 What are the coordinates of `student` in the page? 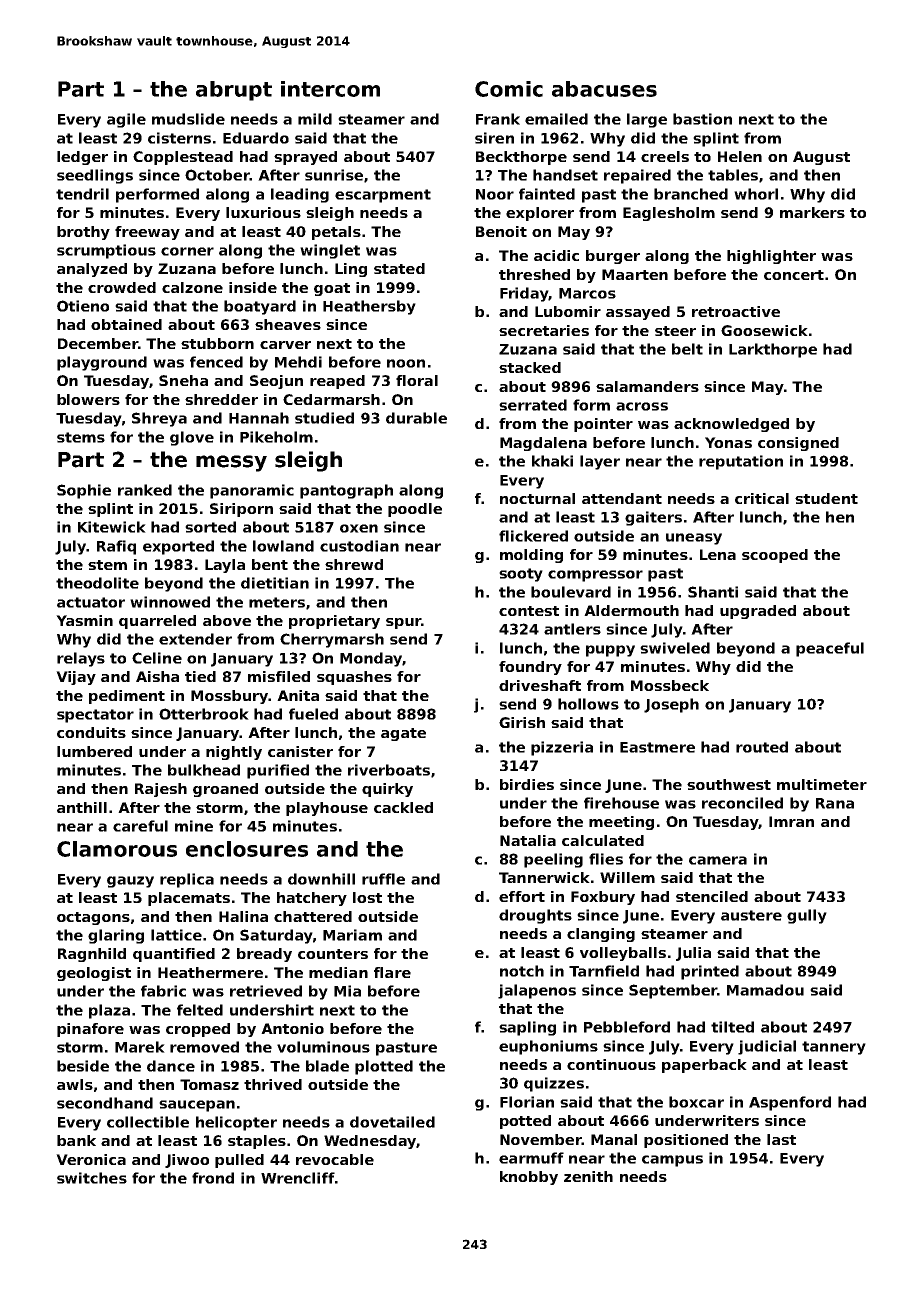 It's located at (826, 498).
